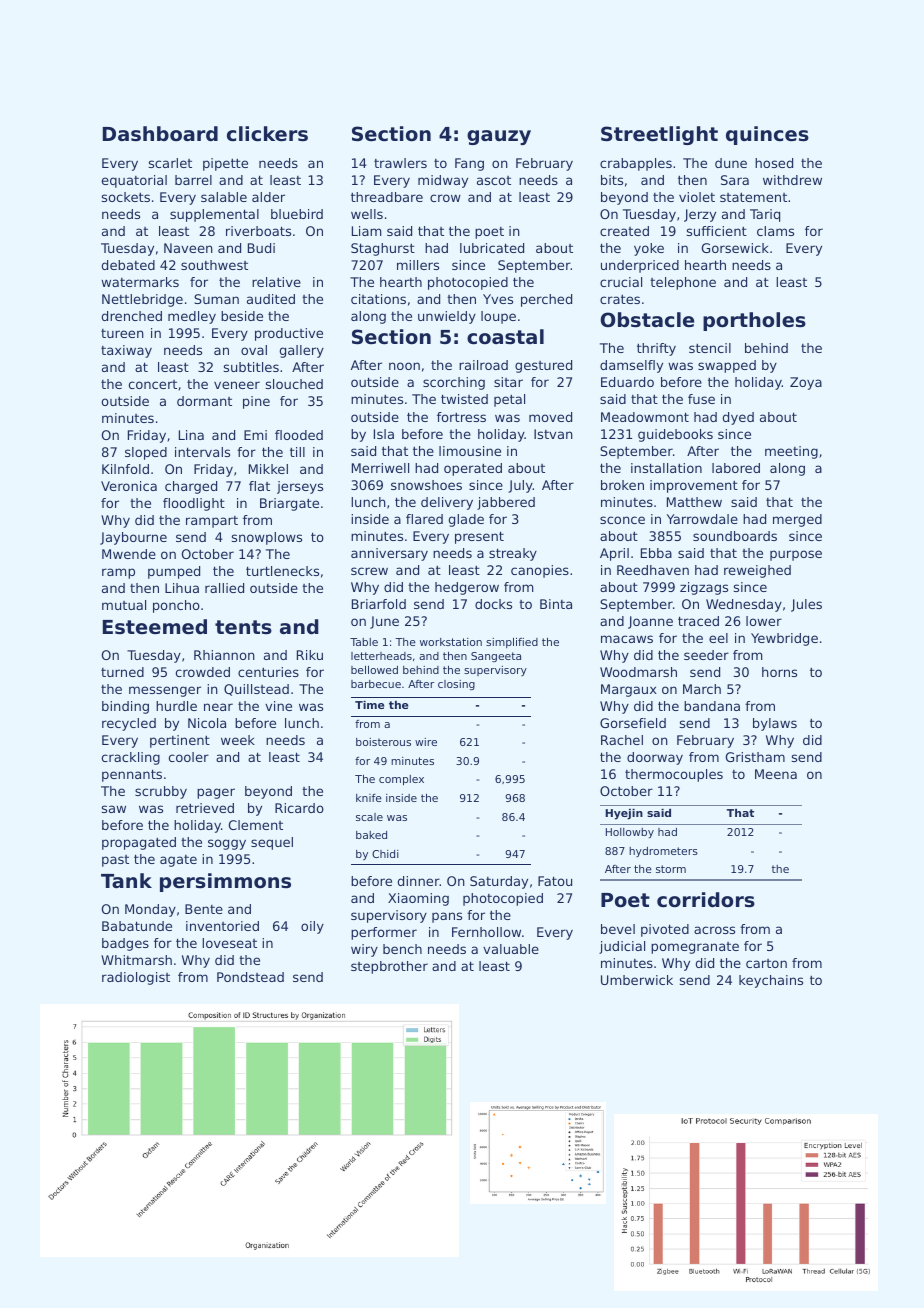  I want to click on gauzy, so click(499, 137).
